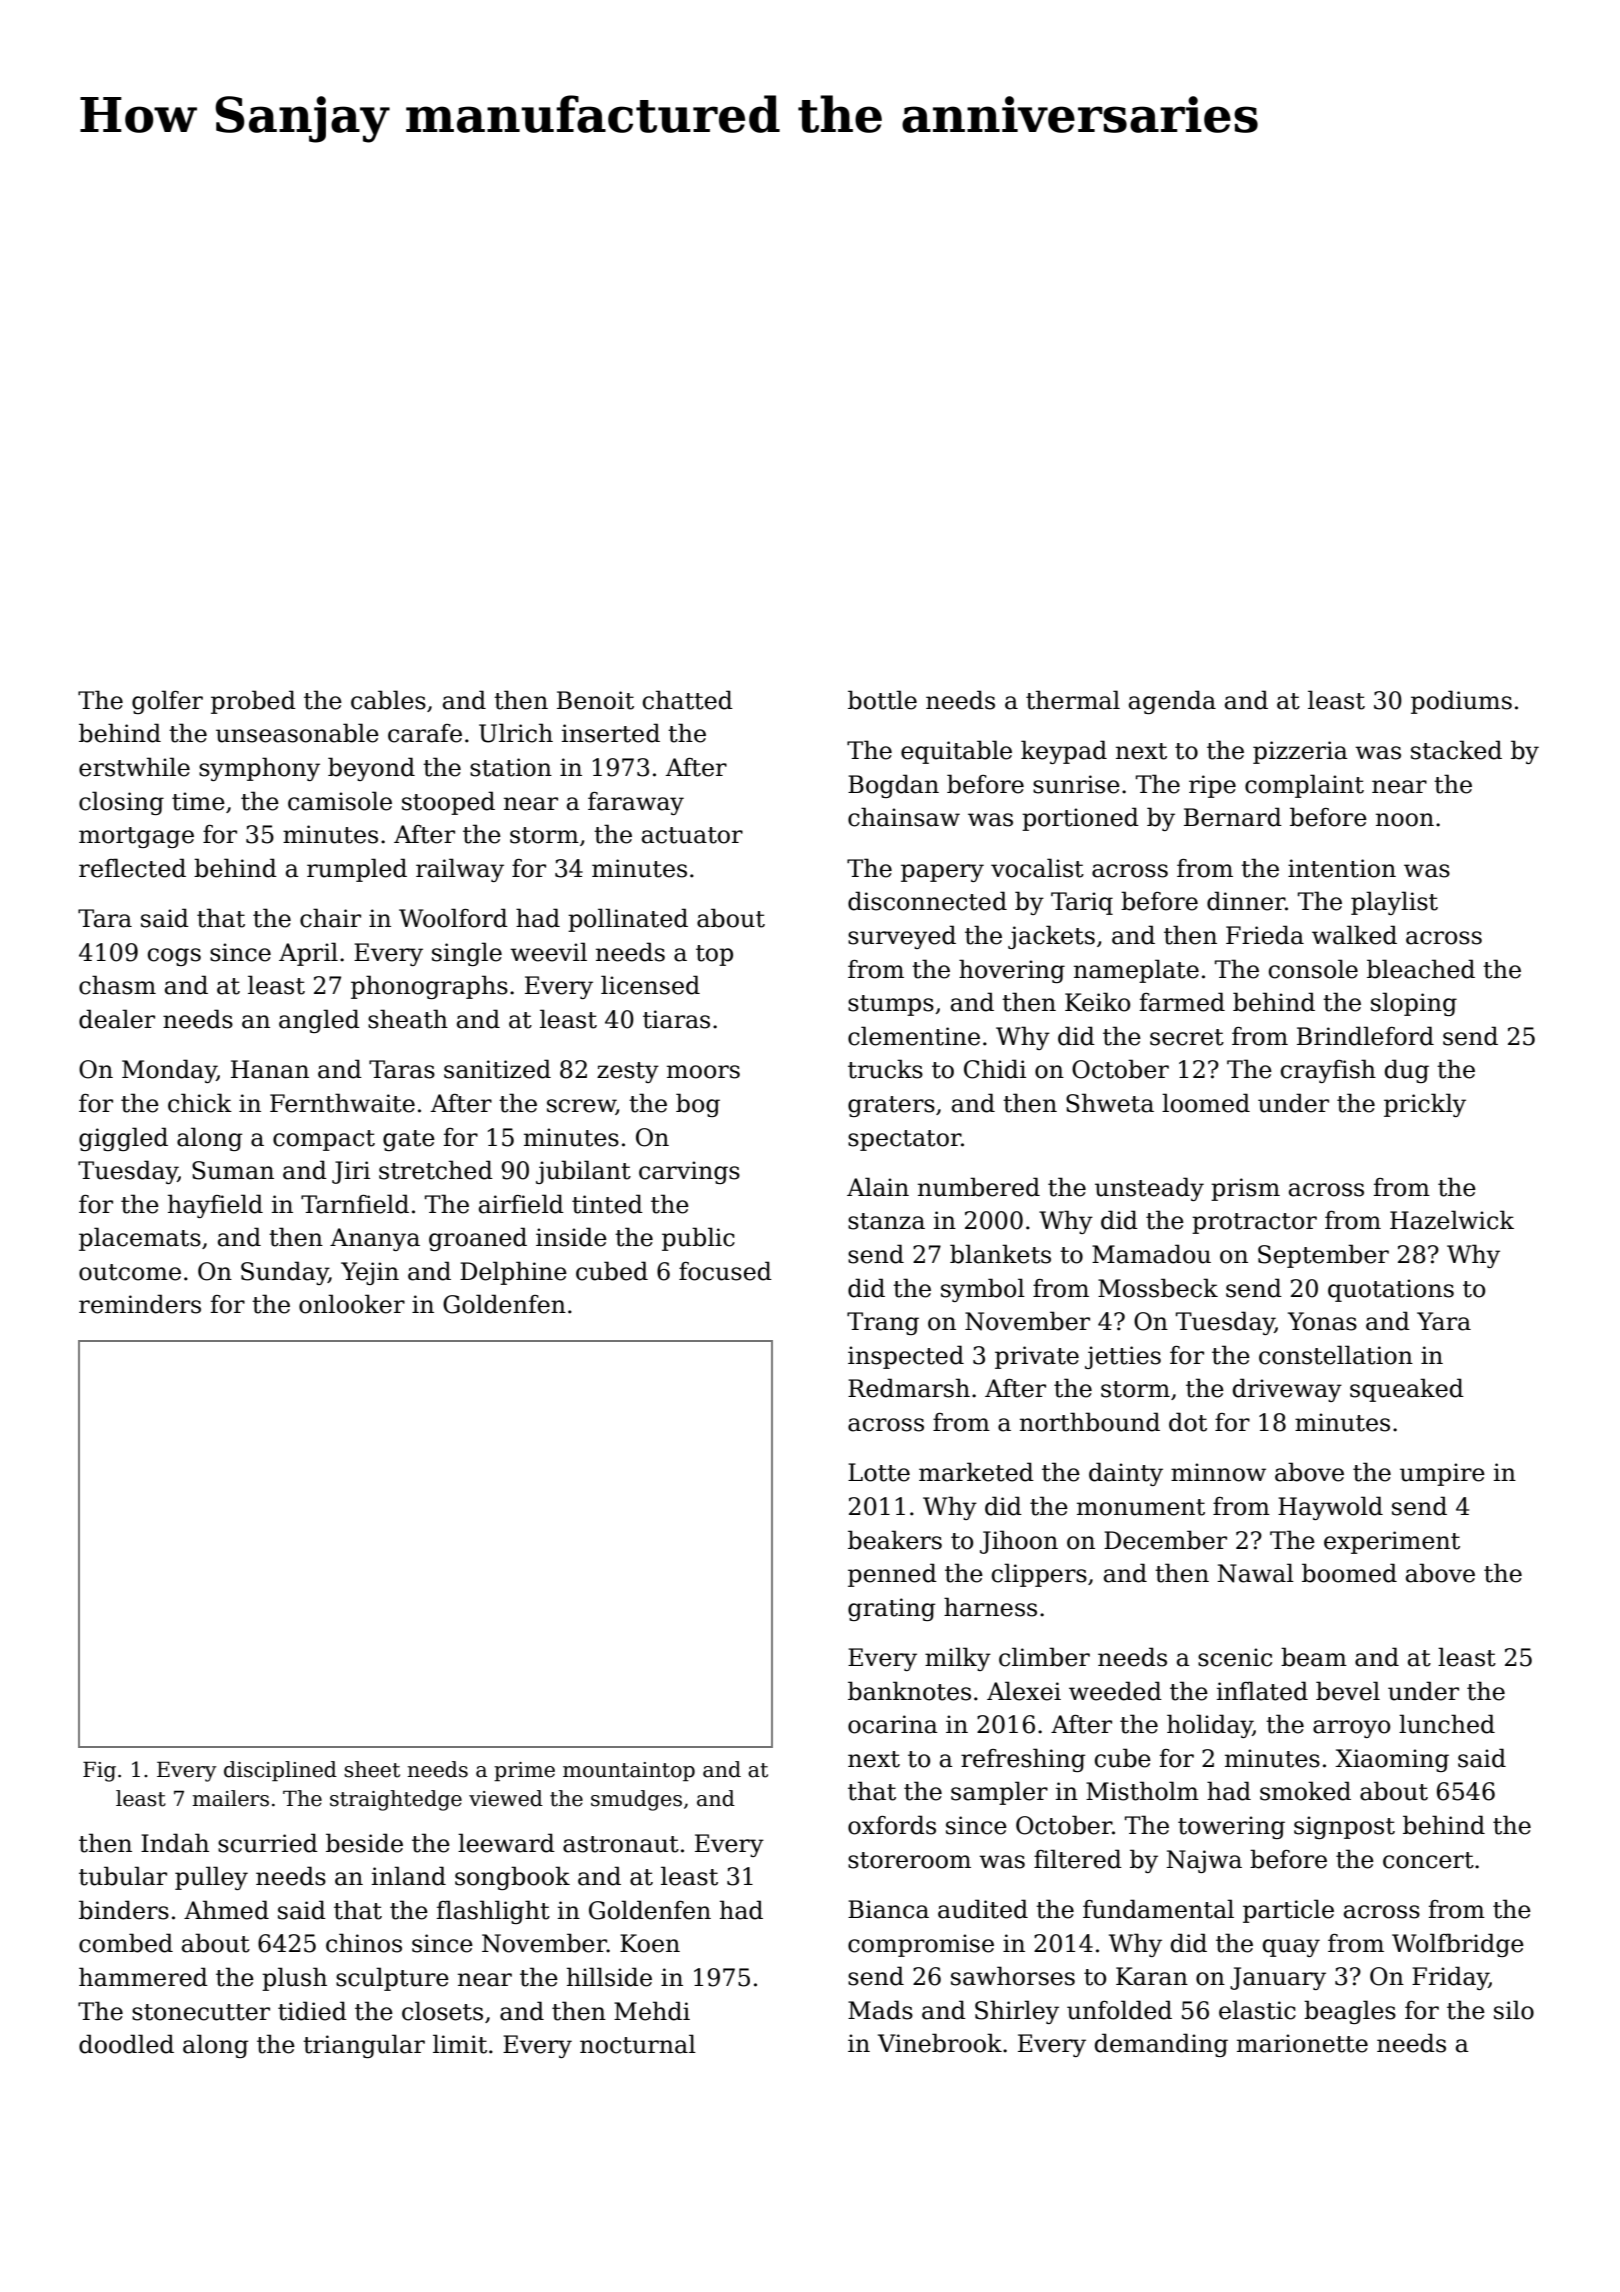  Describe the element at coordinates (1421, 969) in the screenshot. I see `bleached` at that location.
